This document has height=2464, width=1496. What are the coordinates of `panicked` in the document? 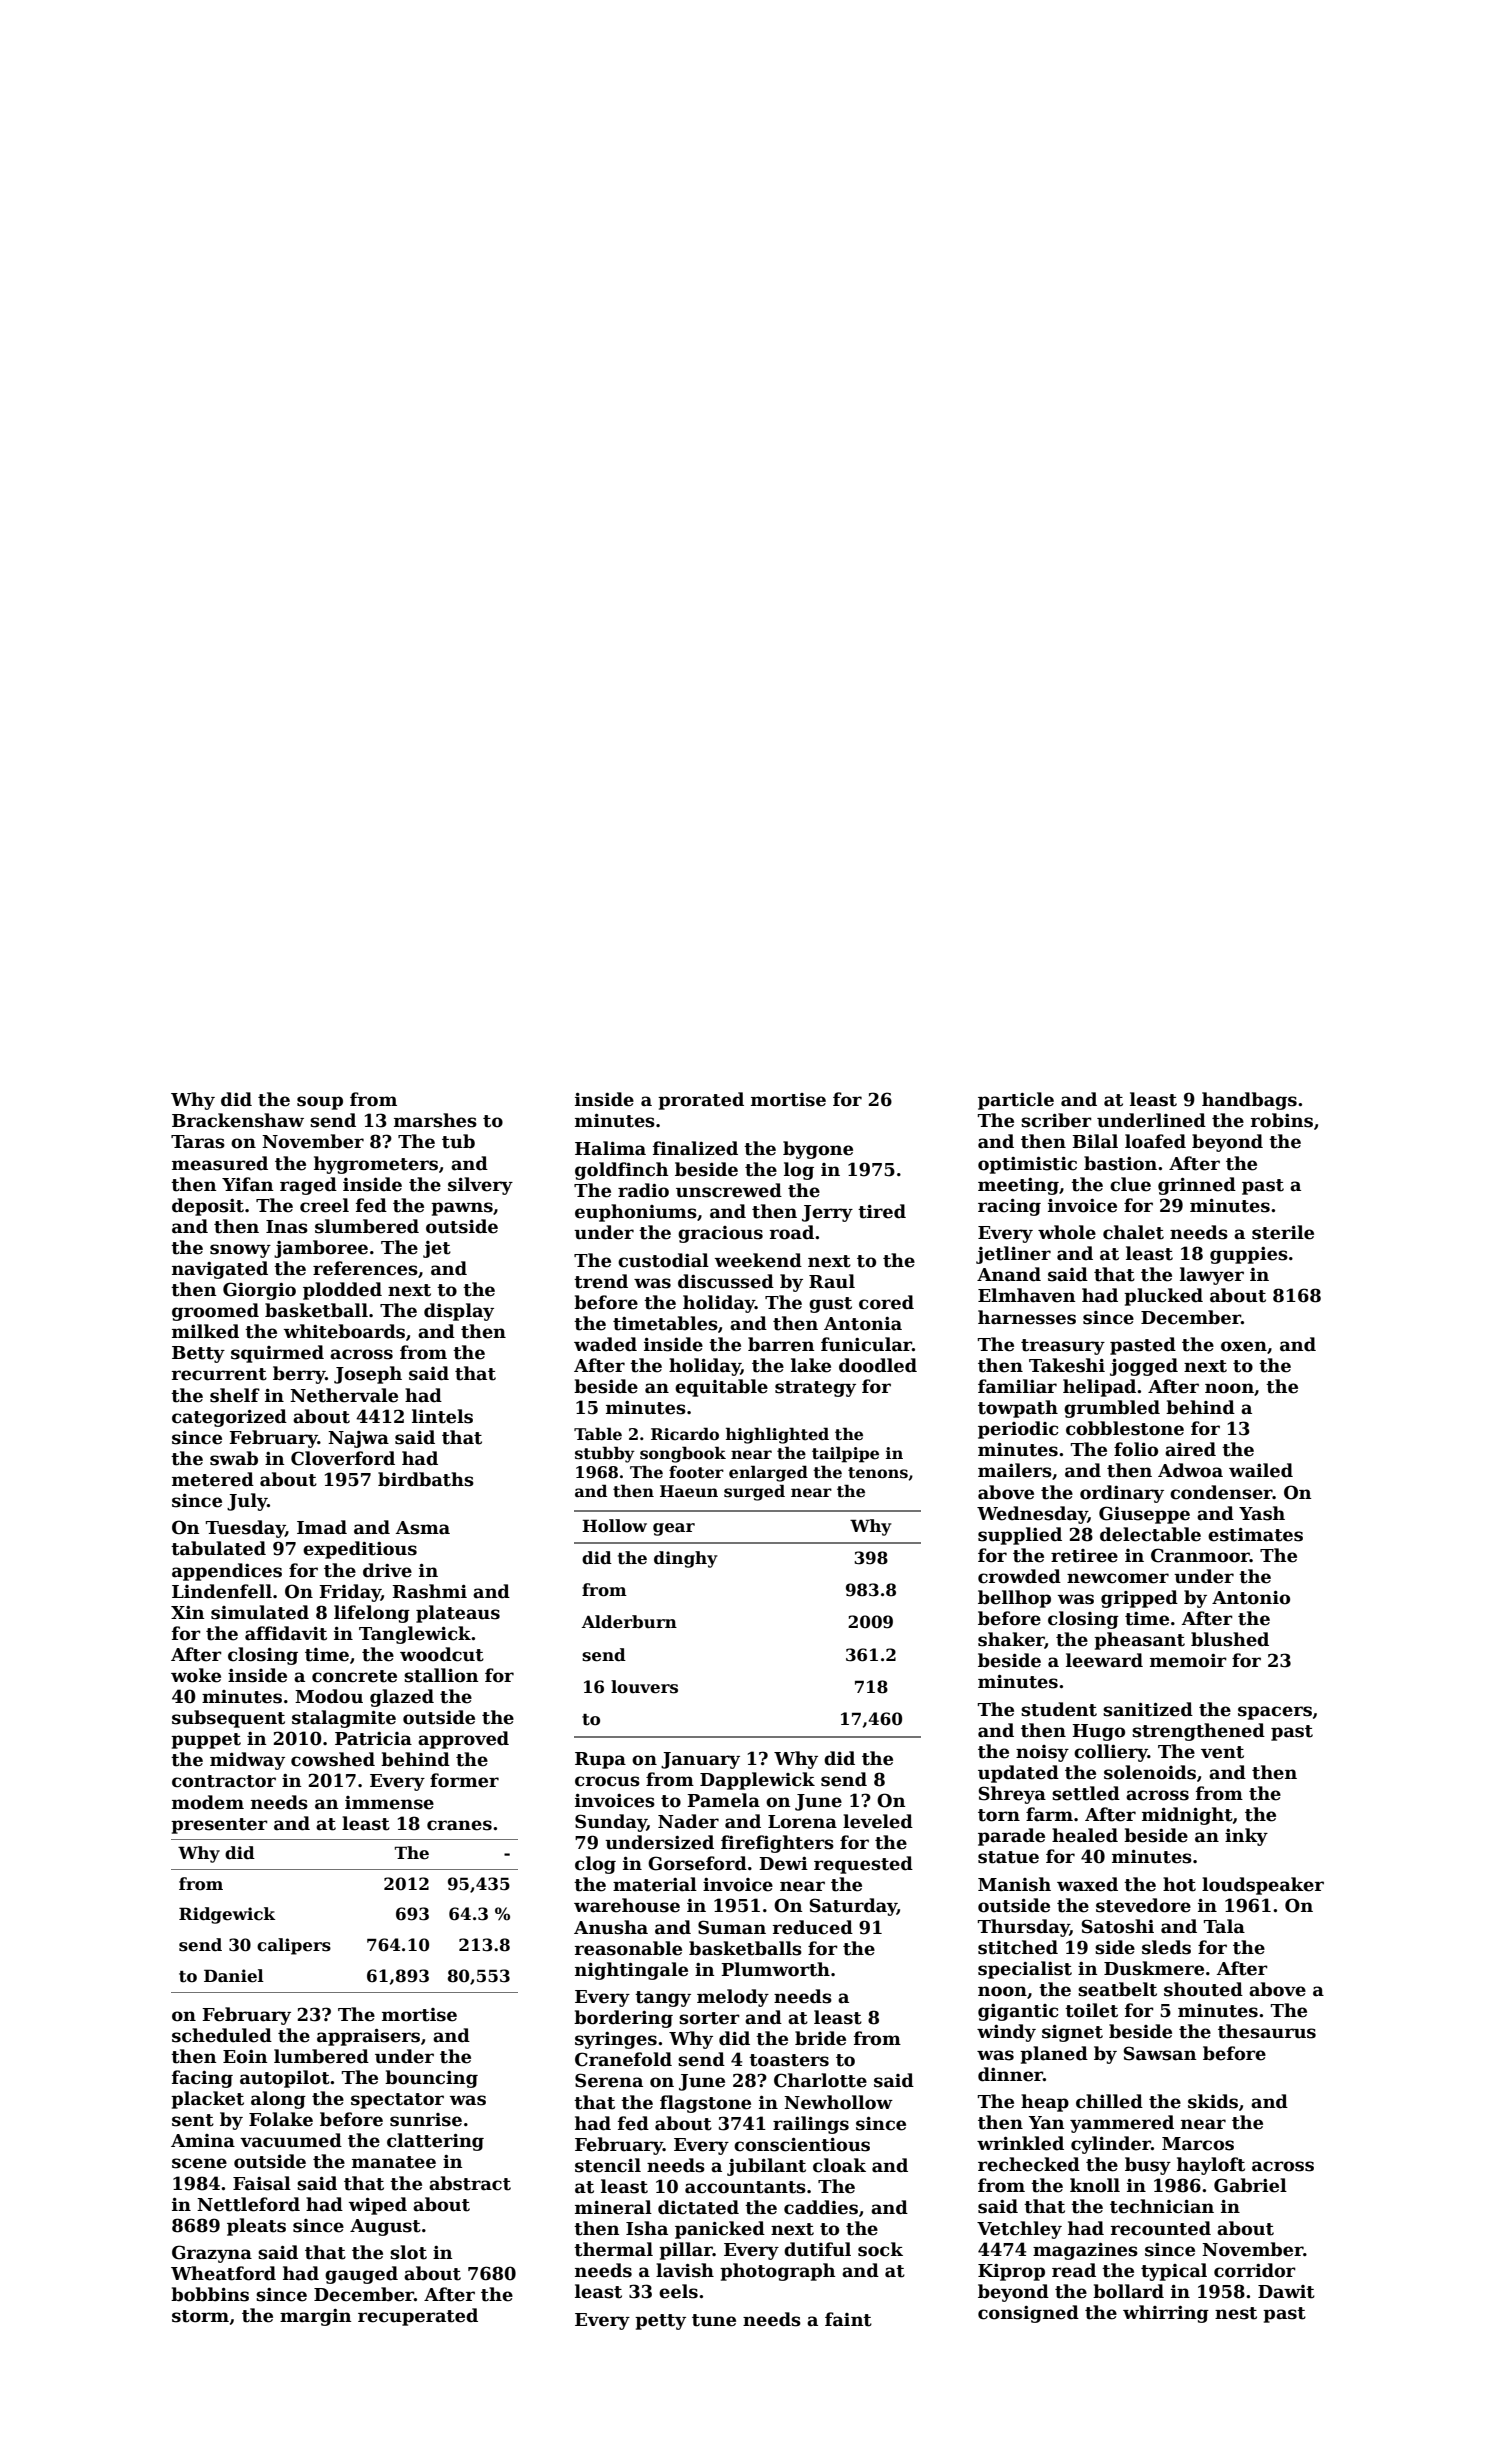 It's located at (720, 2230).
